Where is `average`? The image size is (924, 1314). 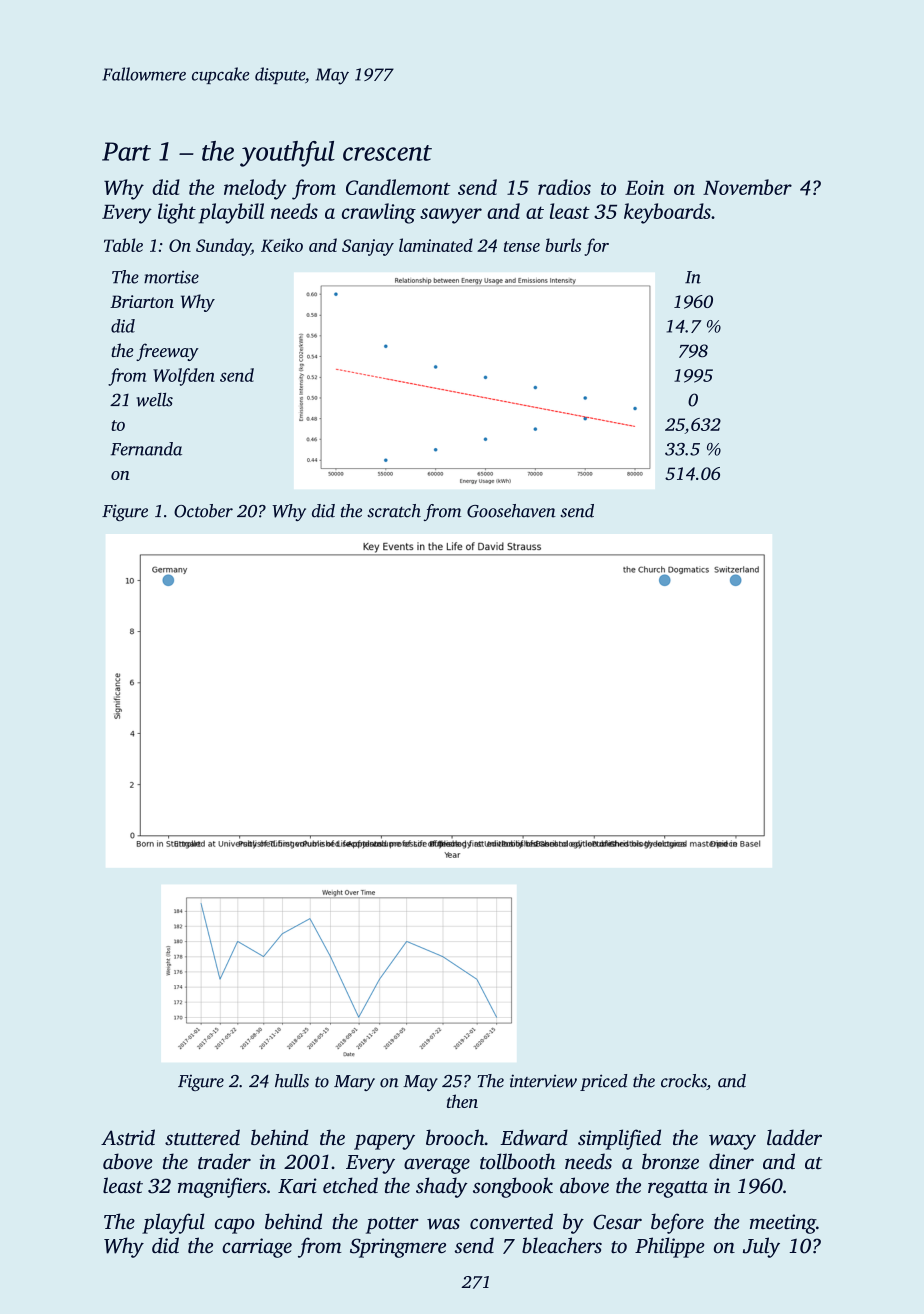 average is located at coordinates (437, 1166).
